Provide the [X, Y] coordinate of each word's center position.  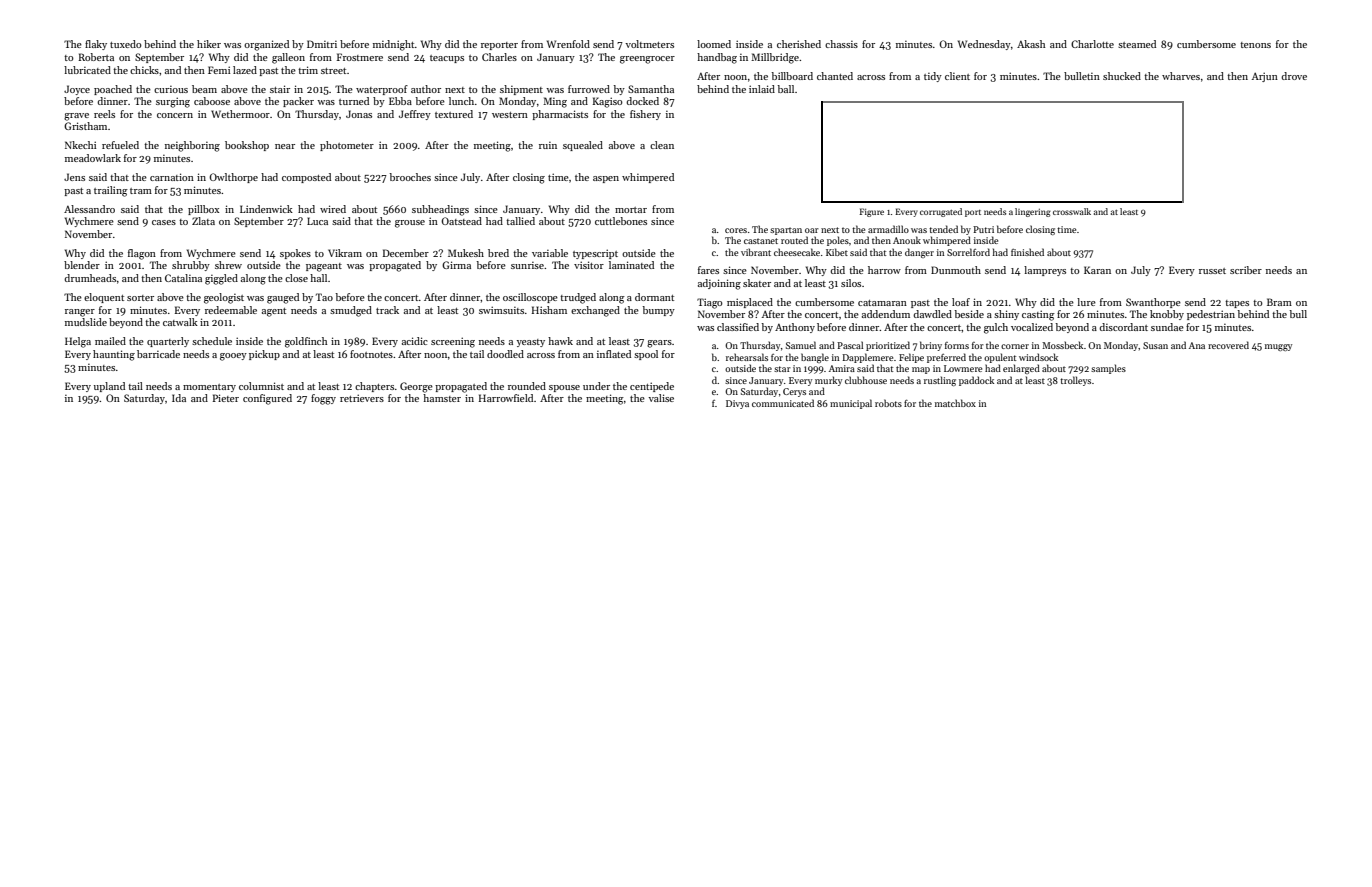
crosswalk [1072, 211]
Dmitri [322, 44]
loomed [714, 44]
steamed [1137, 44]
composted [306, 178]
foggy [323, 399]
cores [736, 230]
